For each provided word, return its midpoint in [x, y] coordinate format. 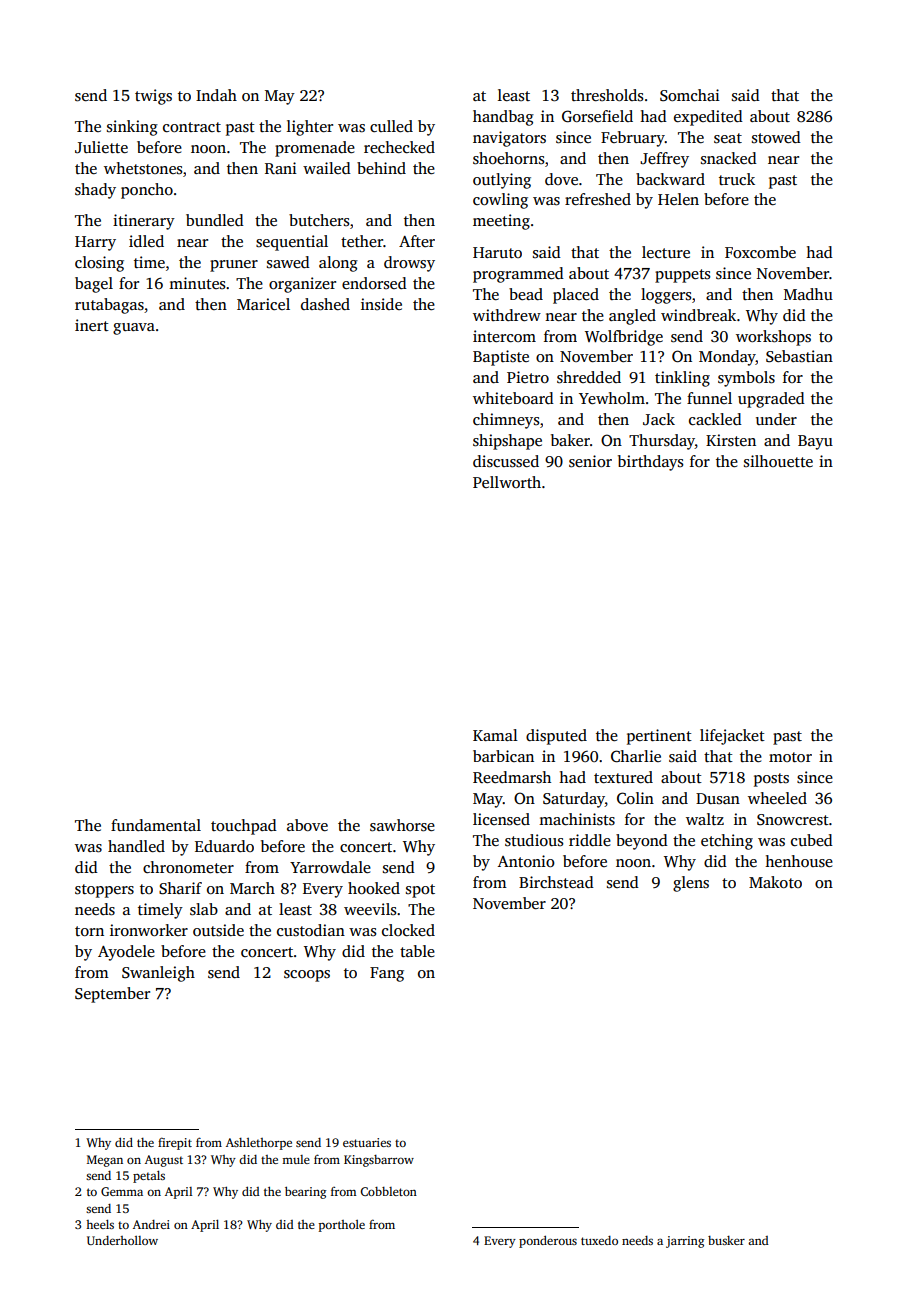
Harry [95, 243]
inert [92, 325]
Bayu [815, 442]
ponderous [548, 1241]
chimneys [506, 421]
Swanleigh [158, 974]
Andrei [151, 1224]
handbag [503, 118]
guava [134, 329]
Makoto [775, 882]
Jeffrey [664, 160]
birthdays [650, 463]
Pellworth [507, 482]
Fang [387, 974]
